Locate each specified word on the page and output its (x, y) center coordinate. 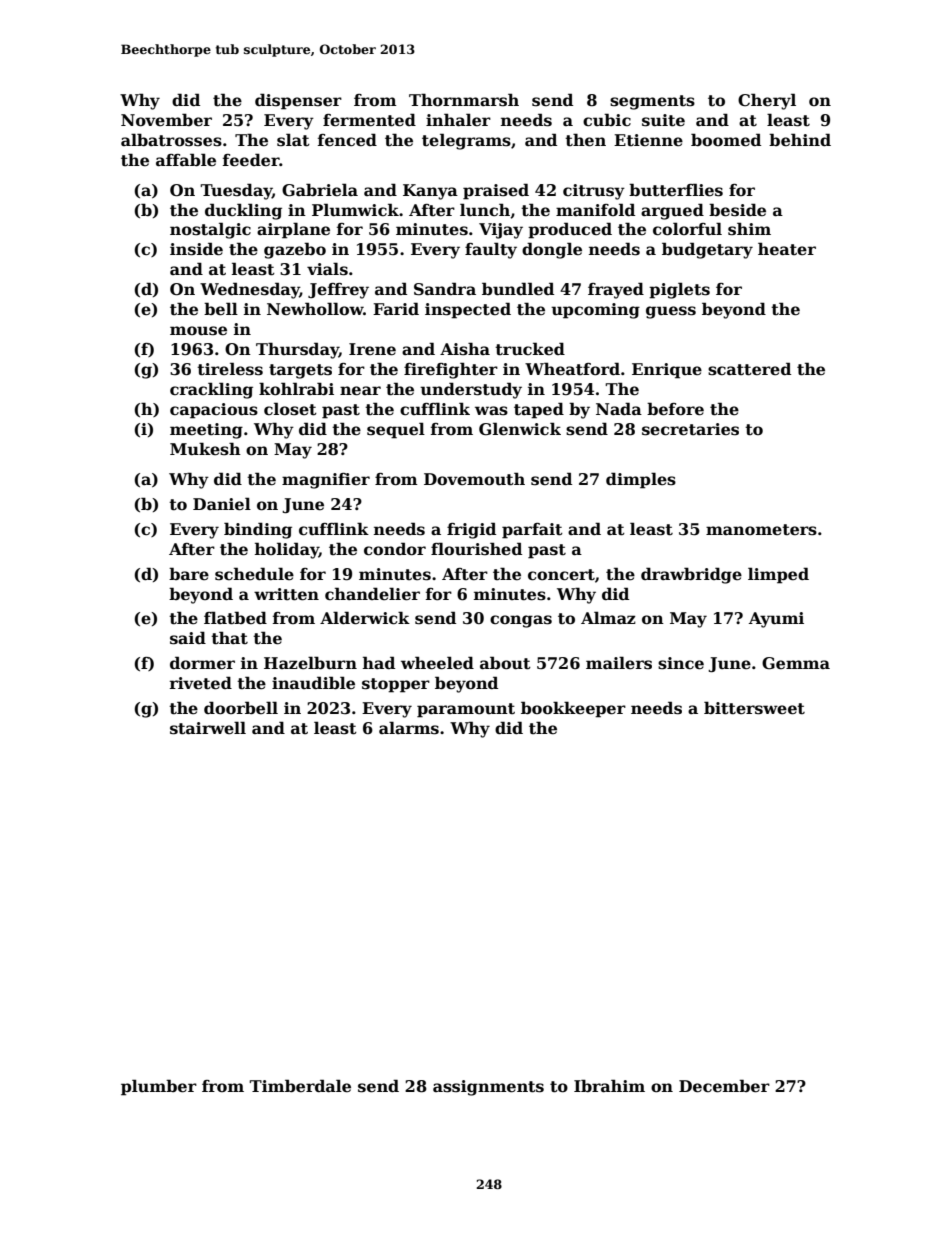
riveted (201, 683)
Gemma (796, 663)
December (724, 1086)
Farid (396, 308)
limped (778, 575)
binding (258, 530)
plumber (159, 1087)
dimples (641, 480)
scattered (749, 369)
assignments (488, 1088)
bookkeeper (573, 709)
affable (186, 160)
